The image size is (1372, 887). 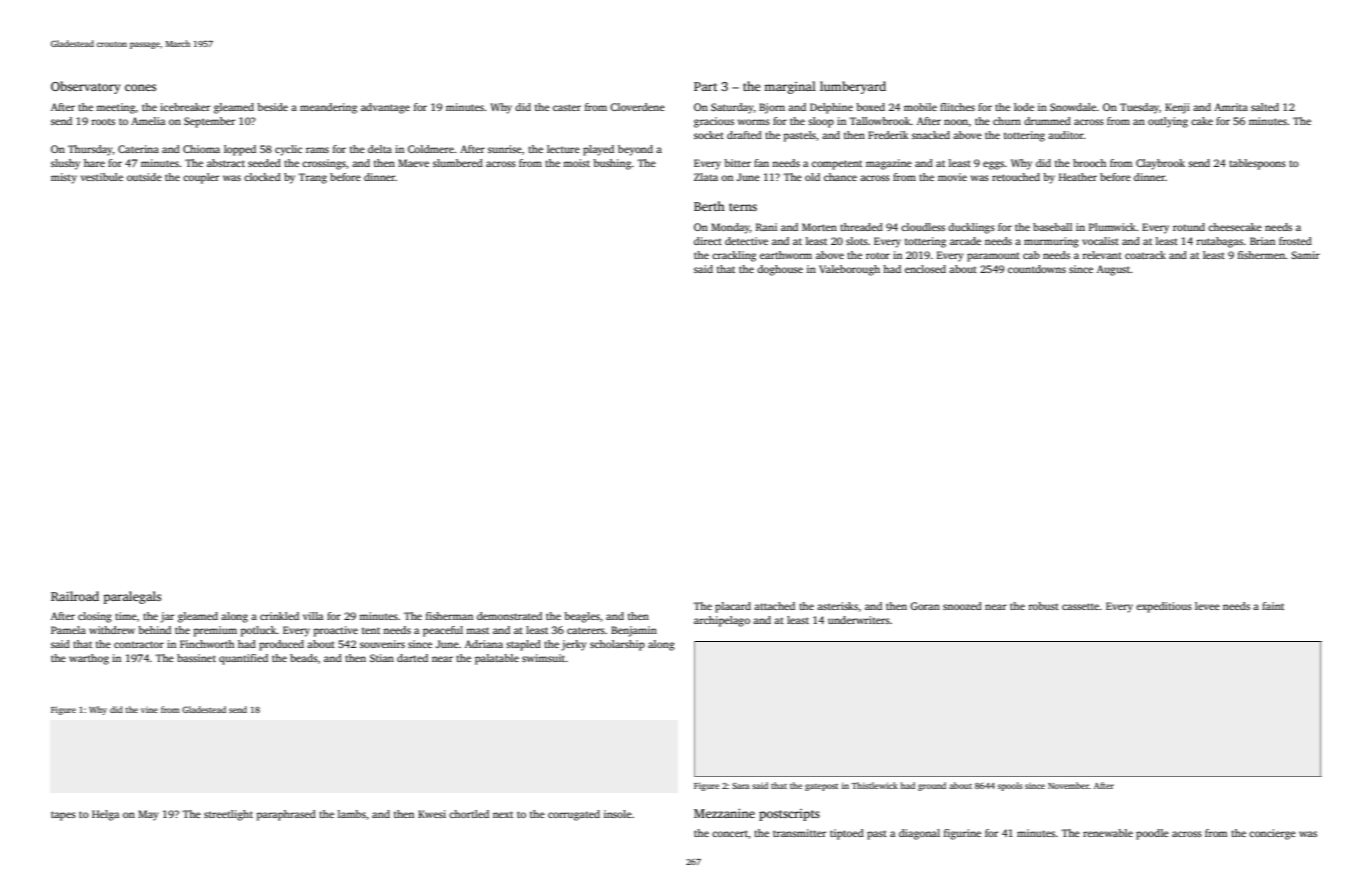 What do you see at coordinates (148, 815) in the screenshot?
I see `May` at bounding box center [148, 815].
